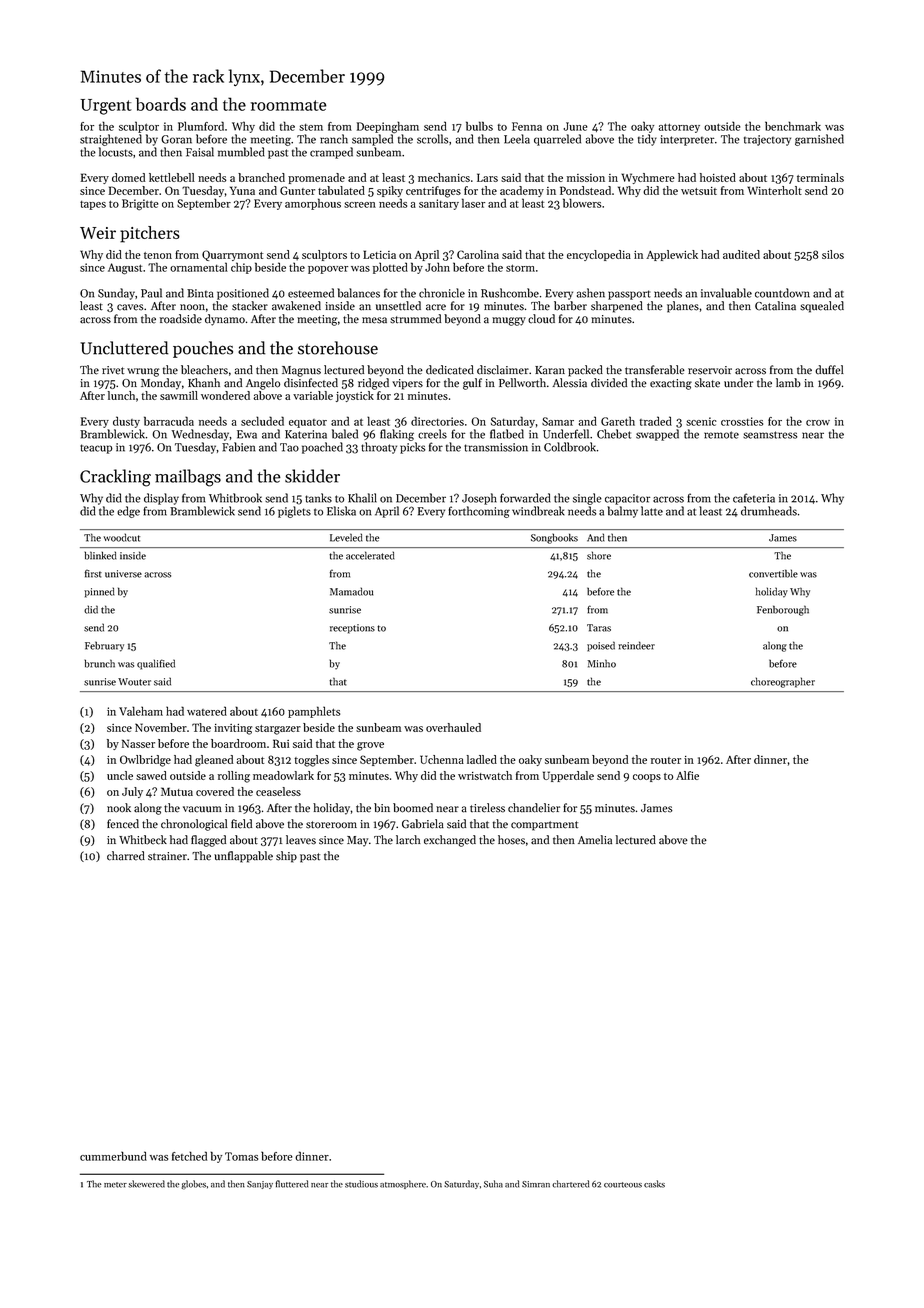 The image size is (924, 1308). What do you see at coordinates (403, 1184) in the screenshot?
I see `atmosphere` at bounding box center [403, 1184].
